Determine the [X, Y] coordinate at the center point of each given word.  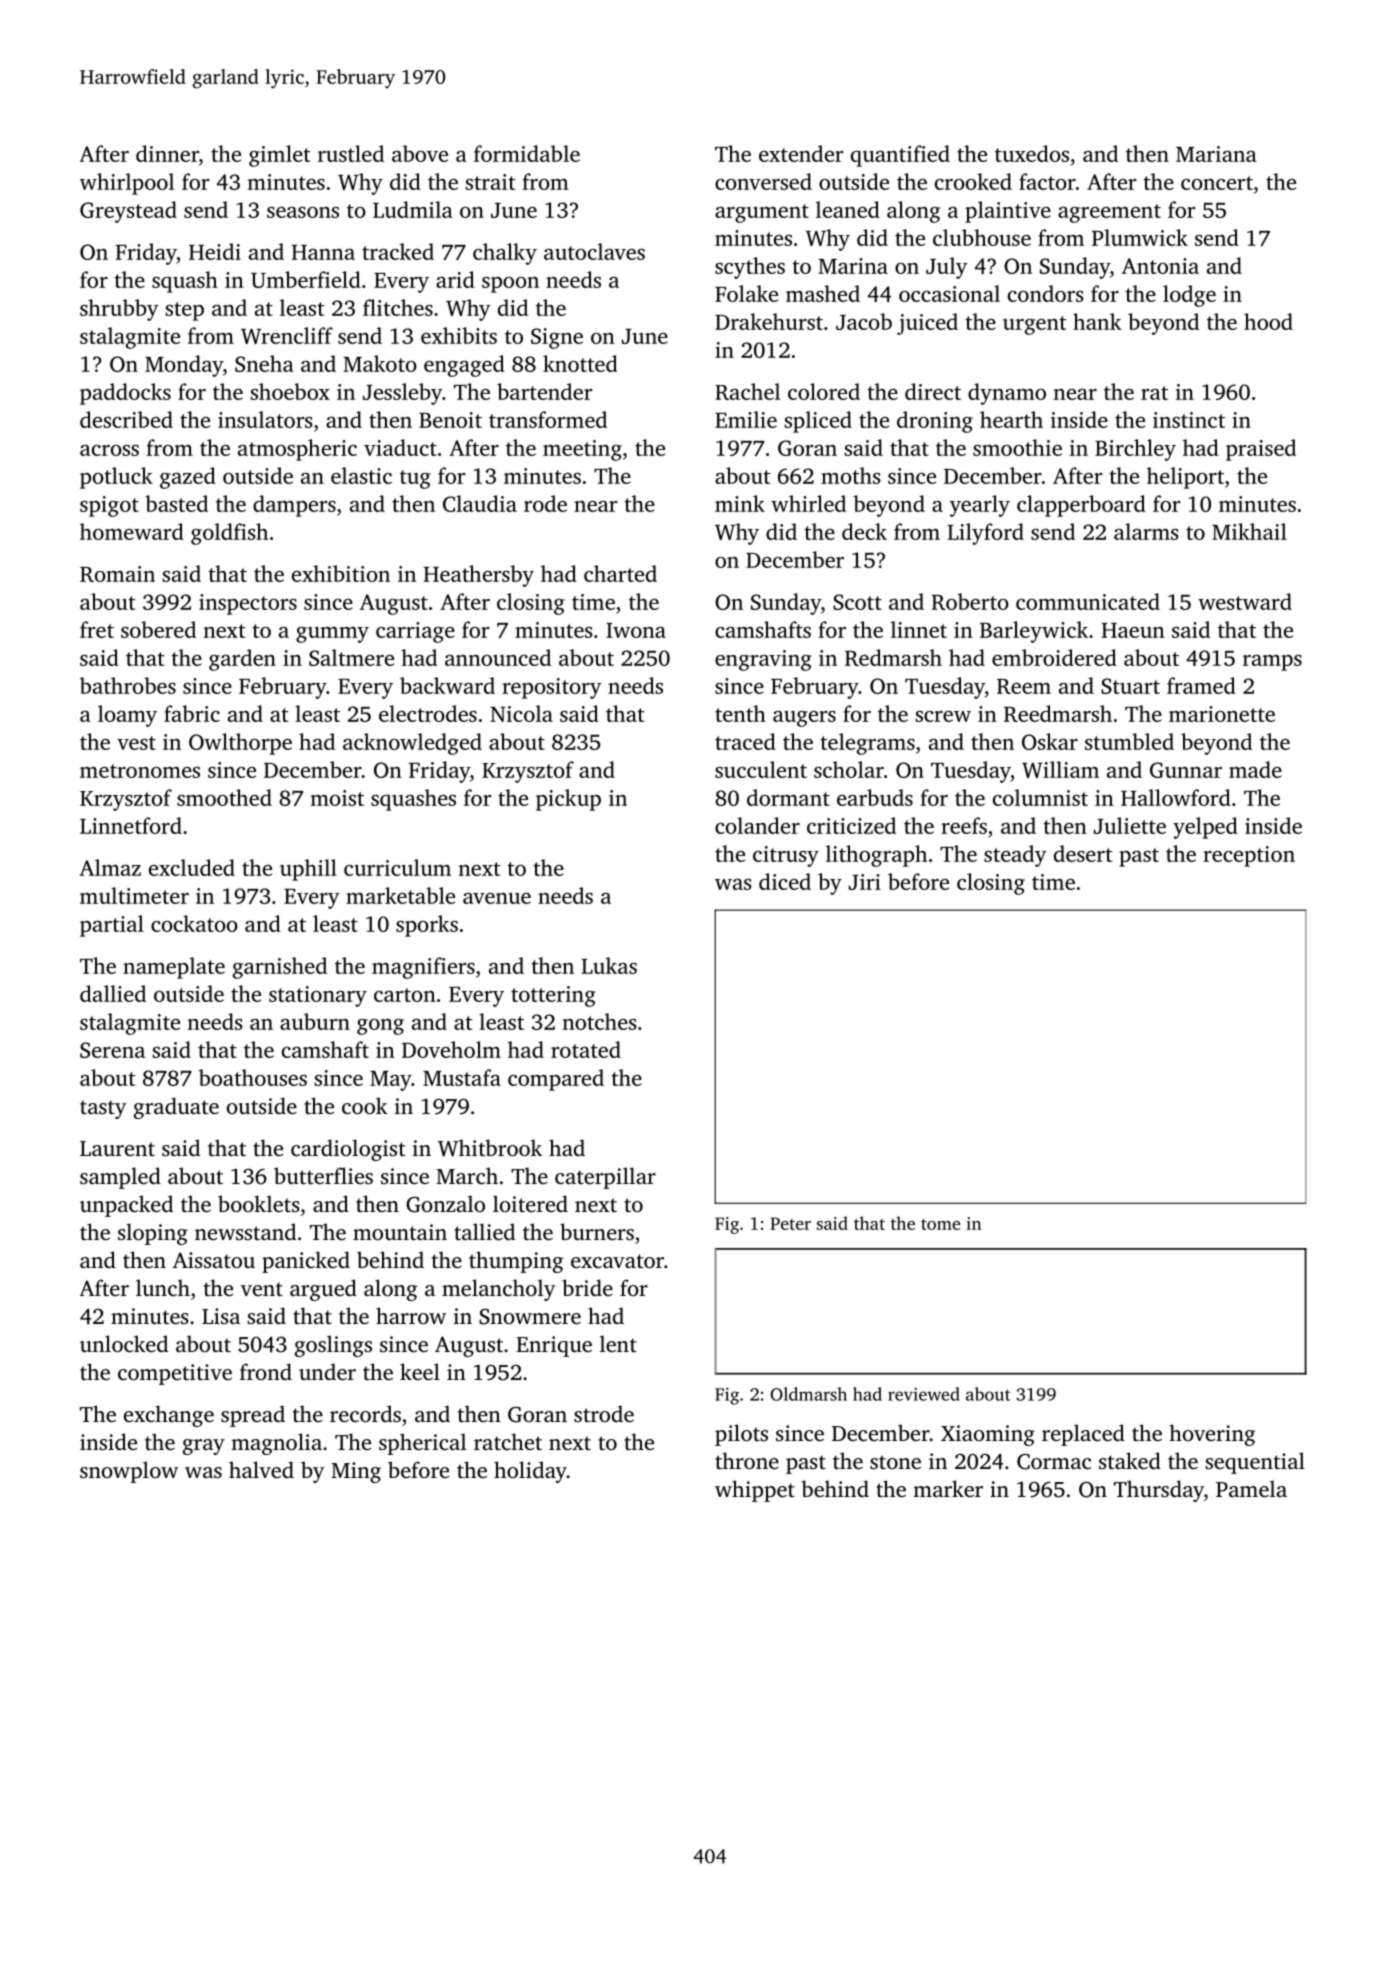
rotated [586, 1049]
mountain [400, 1232]
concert [1217, 183]
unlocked [124, 1343]
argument [762, 213]
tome [940, 1224]
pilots [741, 1435]
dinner [167, 153]
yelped [1205, 828]
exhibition [341, 573]
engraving [763, 660]
